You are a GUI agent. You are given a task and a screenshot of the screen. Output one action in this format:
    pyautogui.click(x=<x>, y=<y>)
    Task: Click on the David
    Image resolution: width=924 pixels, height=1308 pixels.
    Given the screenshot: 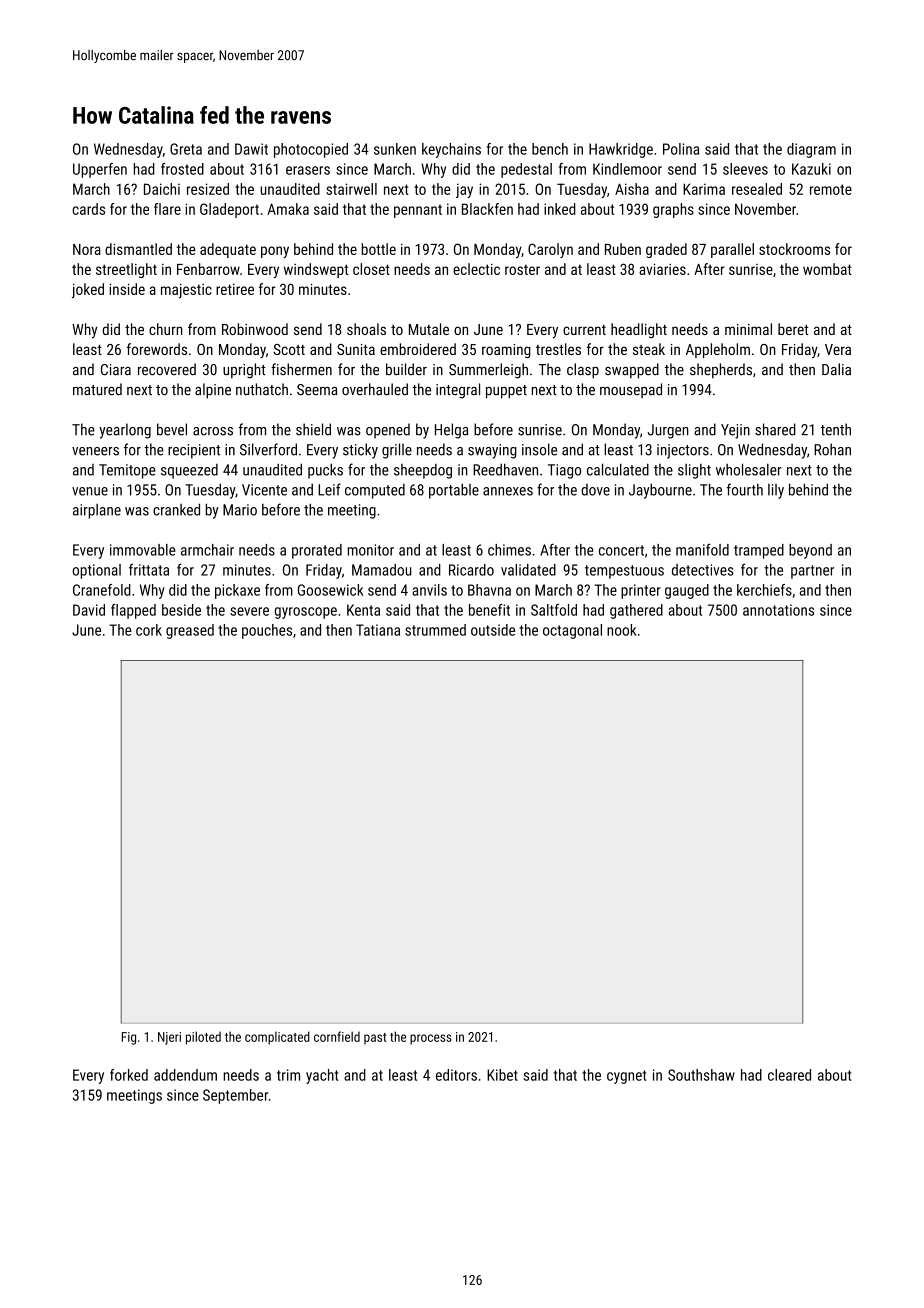 What is the action you would take?
    pyautogui.click(x=89, y=610)
